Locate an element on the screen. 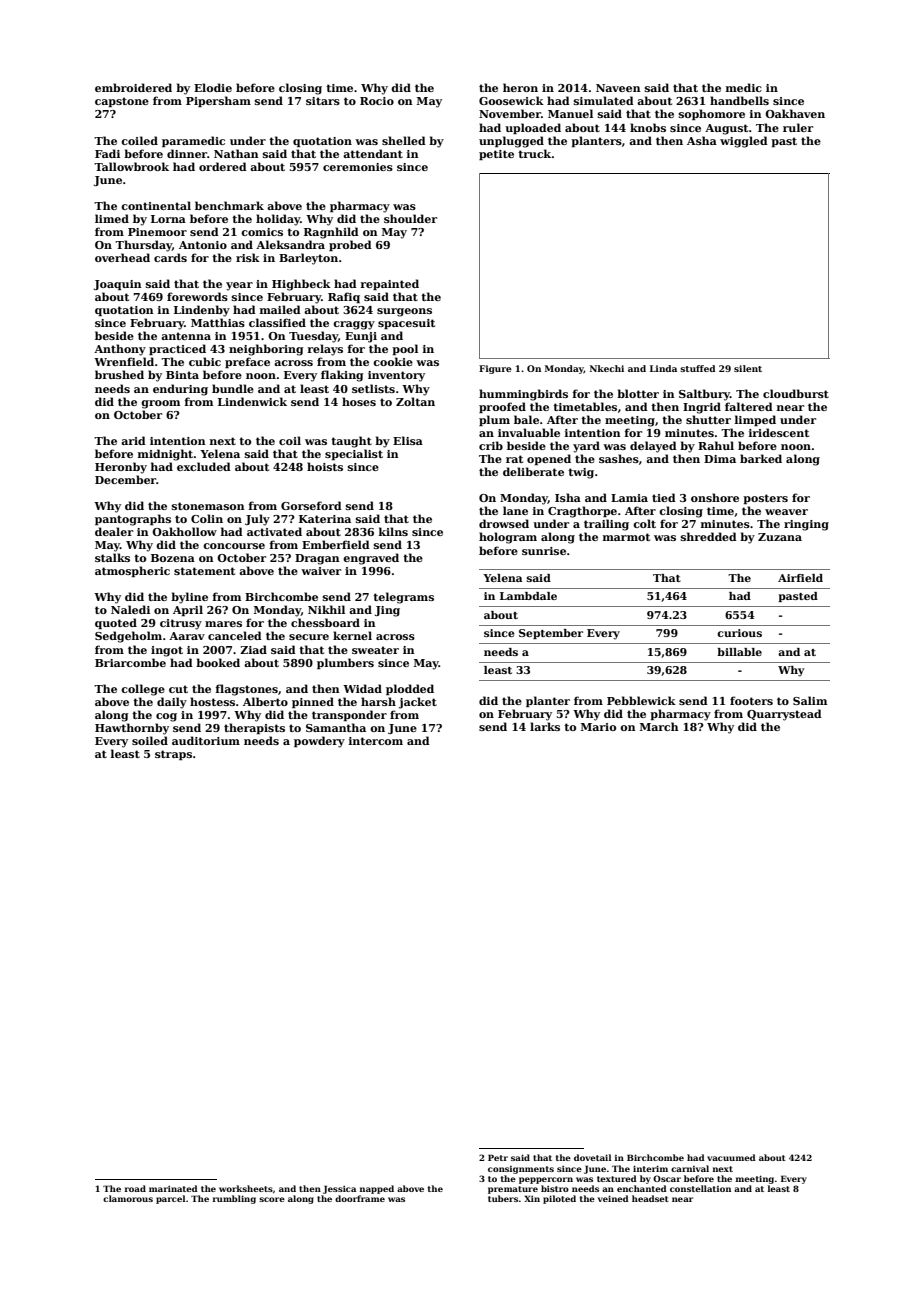 The width and height of the screenshot is (924, 1308). Goosewick is located at coordinates (511, 100).
